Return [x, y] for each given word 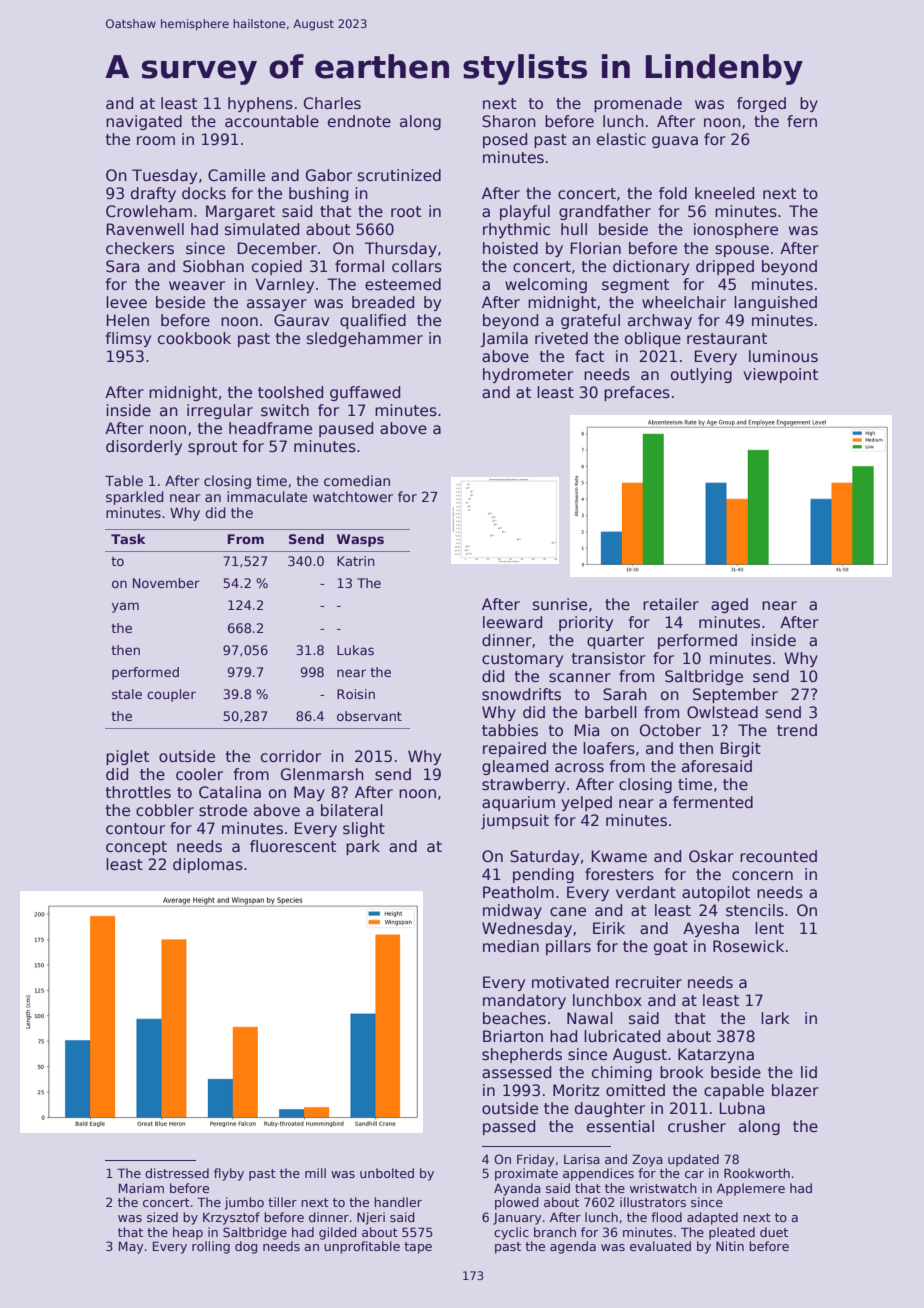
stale [127, 694]
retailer [671, 604]
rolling [211, 1247]
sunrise [560, 604]
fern [802, 121]
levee [126, 302]
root [406, 212]
